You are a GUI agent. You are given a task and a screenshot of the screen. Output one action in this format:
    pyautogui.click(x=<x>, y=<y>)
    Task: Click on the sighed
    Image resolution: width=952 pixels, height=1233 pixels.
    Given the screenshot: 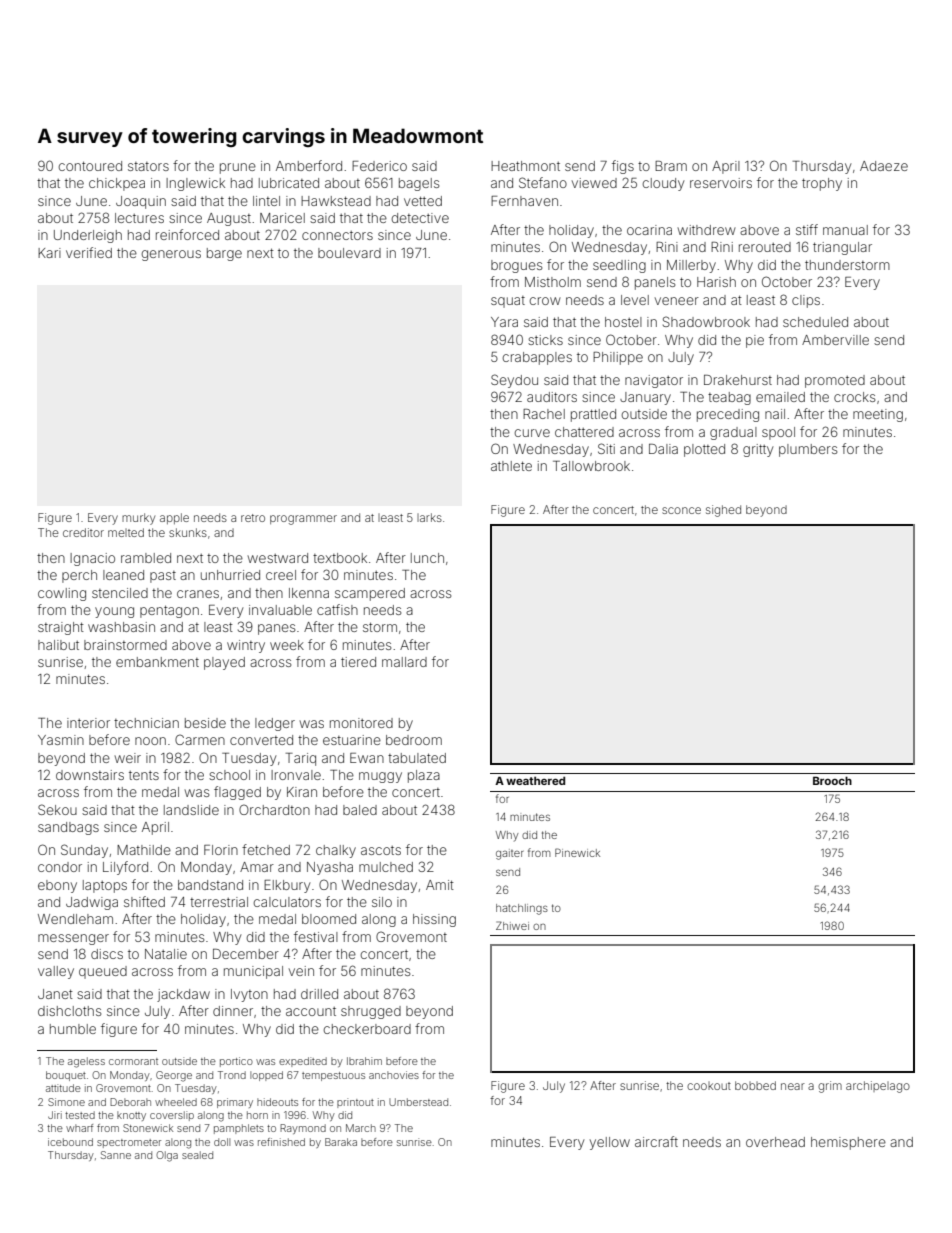 What is the action you would take?
    pyautogui.click(x=723, y=511)
